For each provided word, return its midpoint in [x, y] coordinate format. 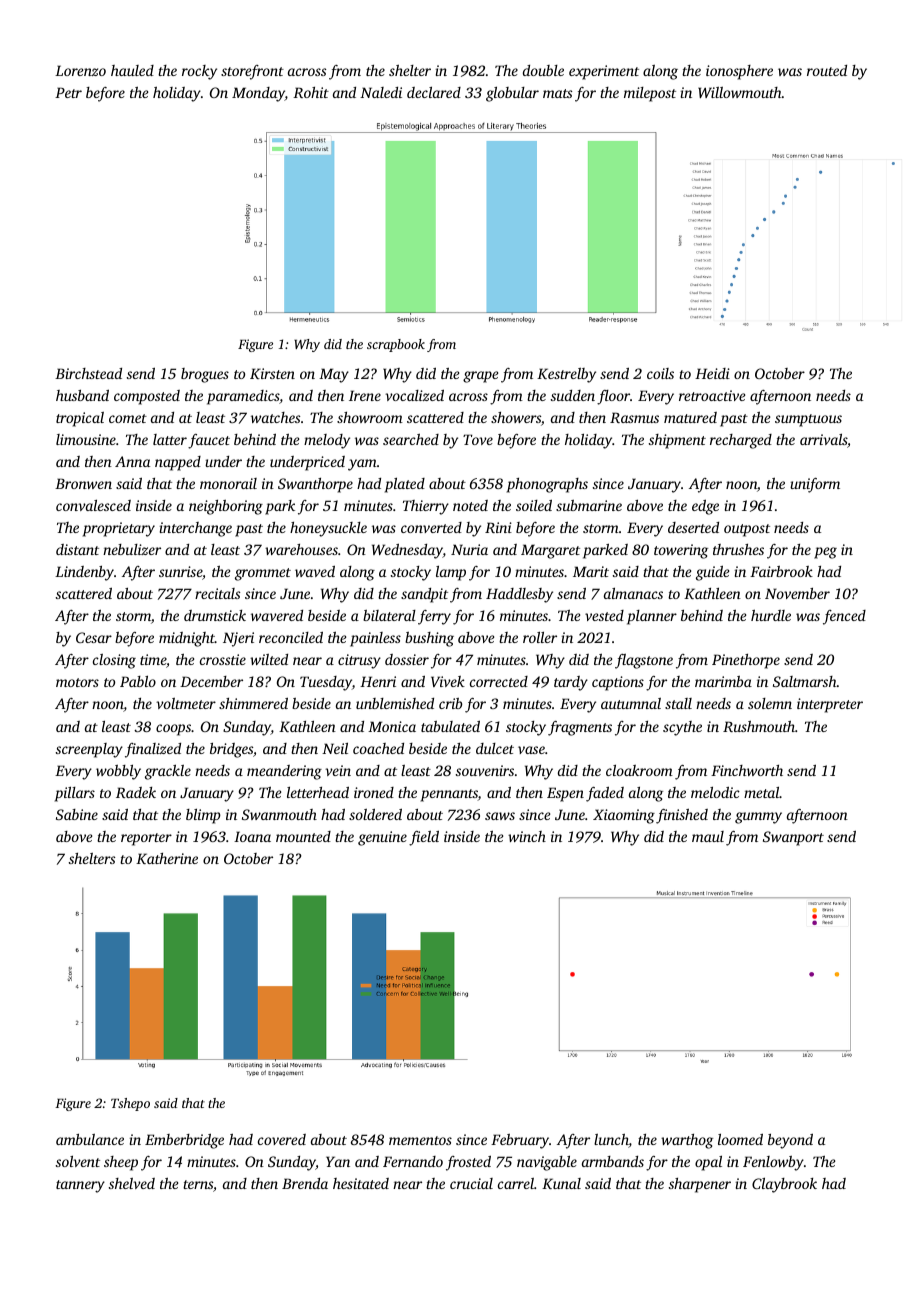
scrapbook [396, 345]
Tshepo [130, 1104]
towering [681, 551]
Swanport [793, 838]
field [424, 838]
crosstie [223, 659]
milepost [650, 94]
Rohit [311, 92]
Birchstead [88, 373]
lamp [451, 573]
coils [660, 373]
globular [512, 94]
